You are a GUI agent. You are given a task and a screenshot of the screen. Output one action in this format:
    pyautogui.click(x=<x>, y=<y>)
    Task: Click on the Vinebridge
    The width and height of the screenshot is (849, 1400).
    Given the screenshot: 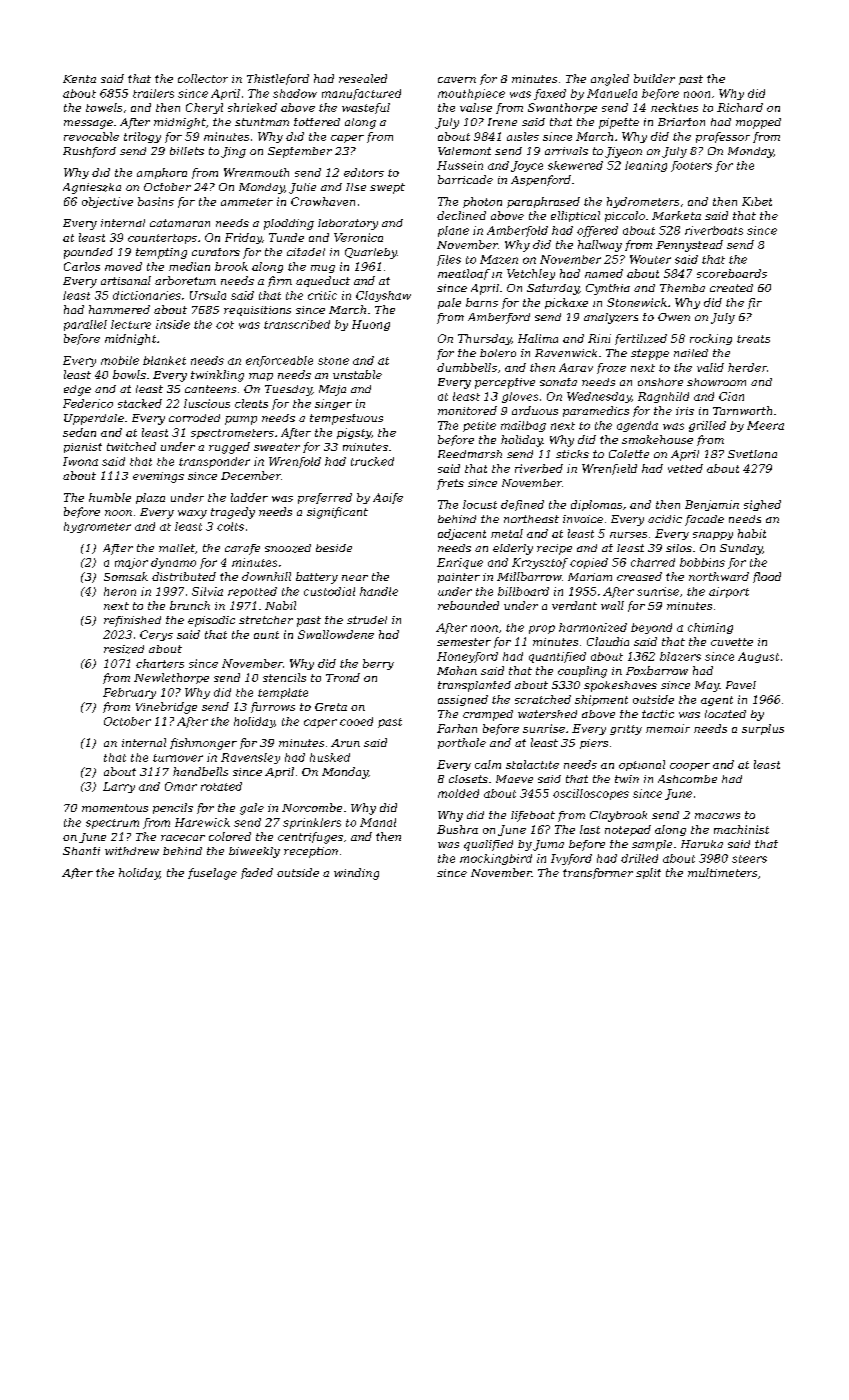 What is the action you would take?
    pyautogui.click(x=166, y=708)
